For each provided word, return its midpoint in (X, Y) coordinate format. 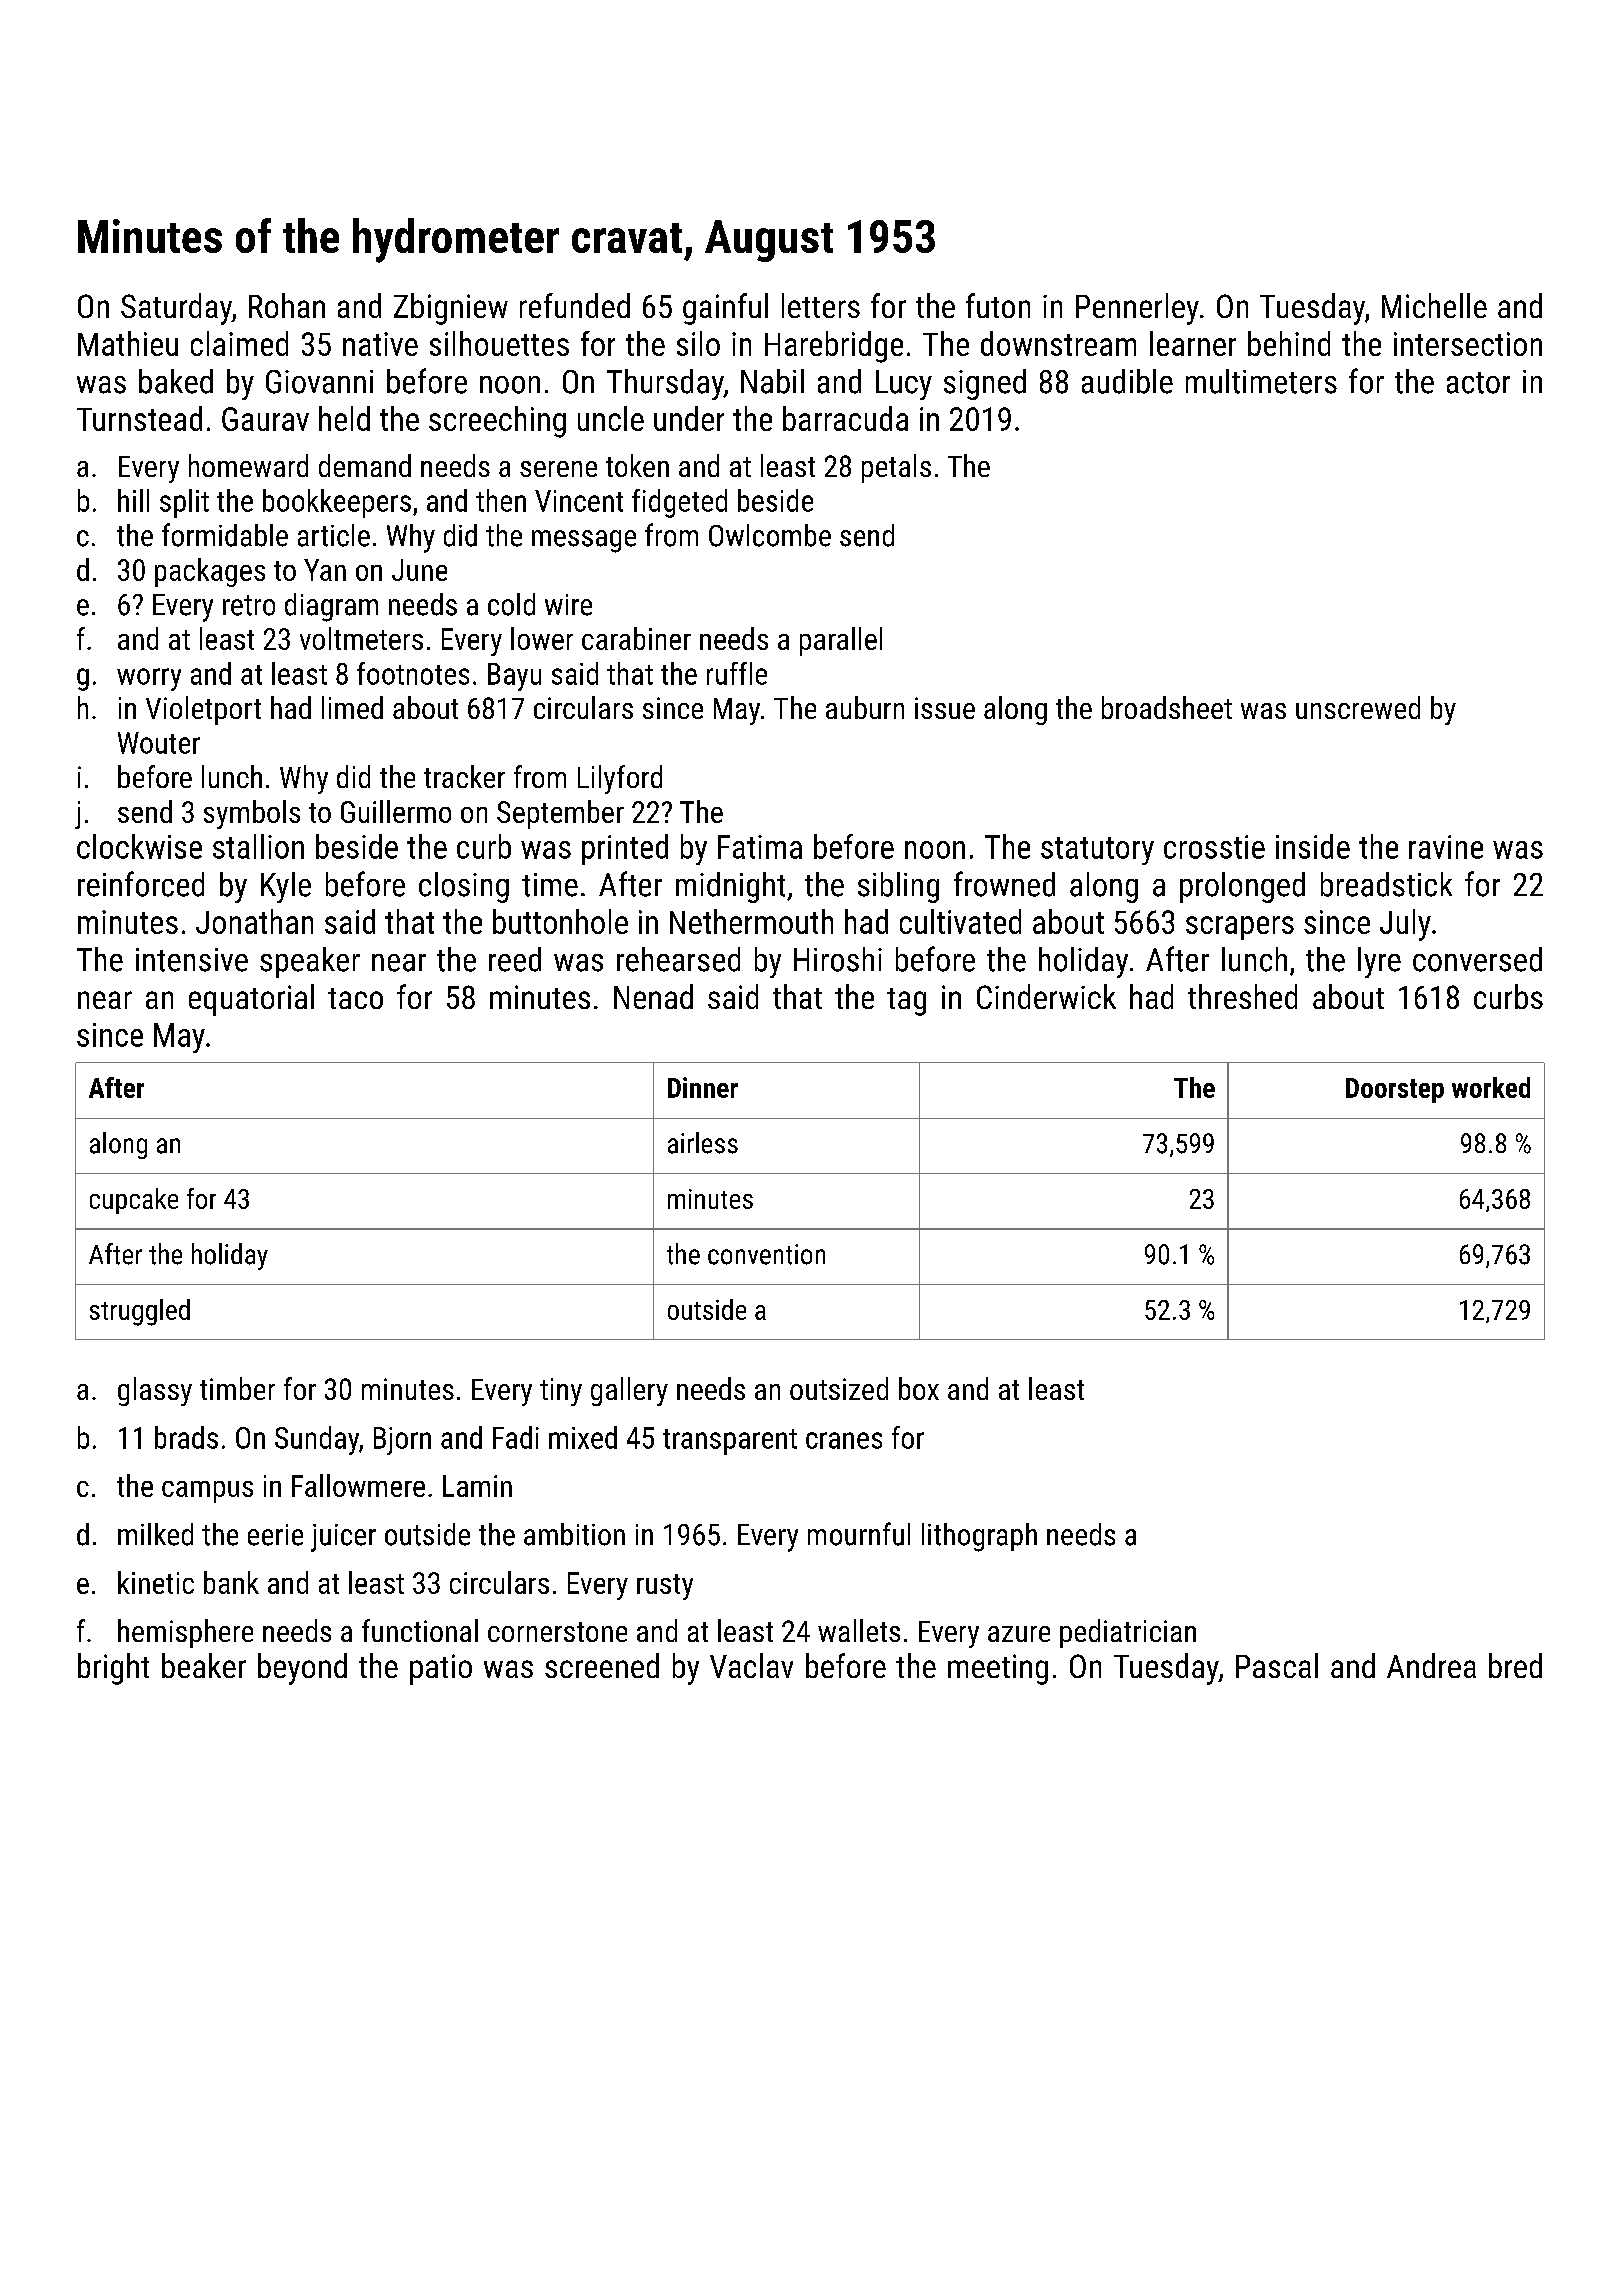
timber (237, 1388)
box (919, 1388)
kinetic (156, 1582)
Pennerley (1137, 309)
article (334, 535)
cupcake (134, 1201)
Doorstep (1395, 1090)
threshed (1242, 996)
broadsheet (1167, 707)
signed (985, 384)
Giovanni (319, 382)
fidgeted (679, 503)
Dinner (703, 1087)
